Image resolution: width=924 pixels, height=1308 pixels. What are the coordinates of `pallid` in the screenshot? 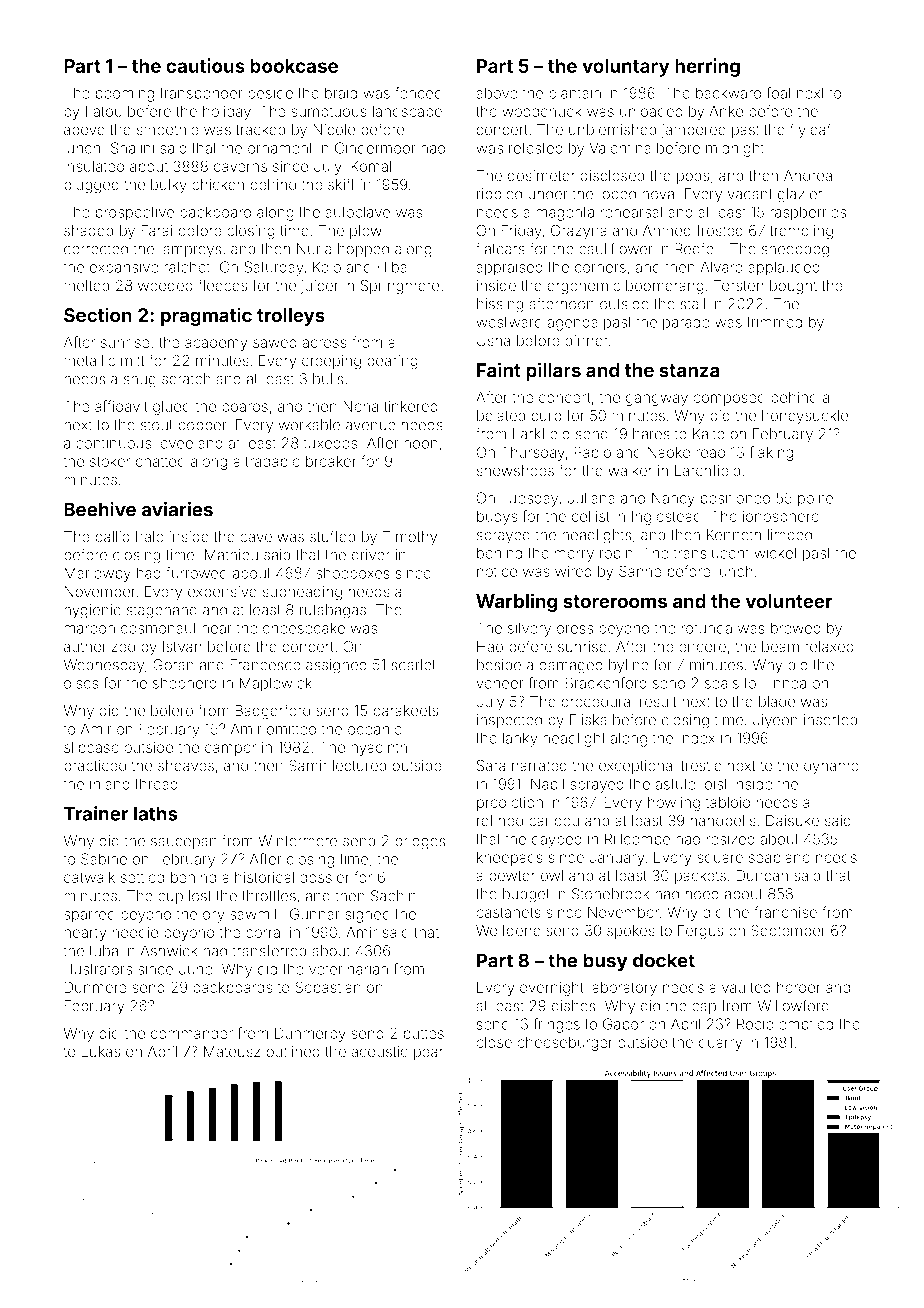 It's located at (112, 538).
